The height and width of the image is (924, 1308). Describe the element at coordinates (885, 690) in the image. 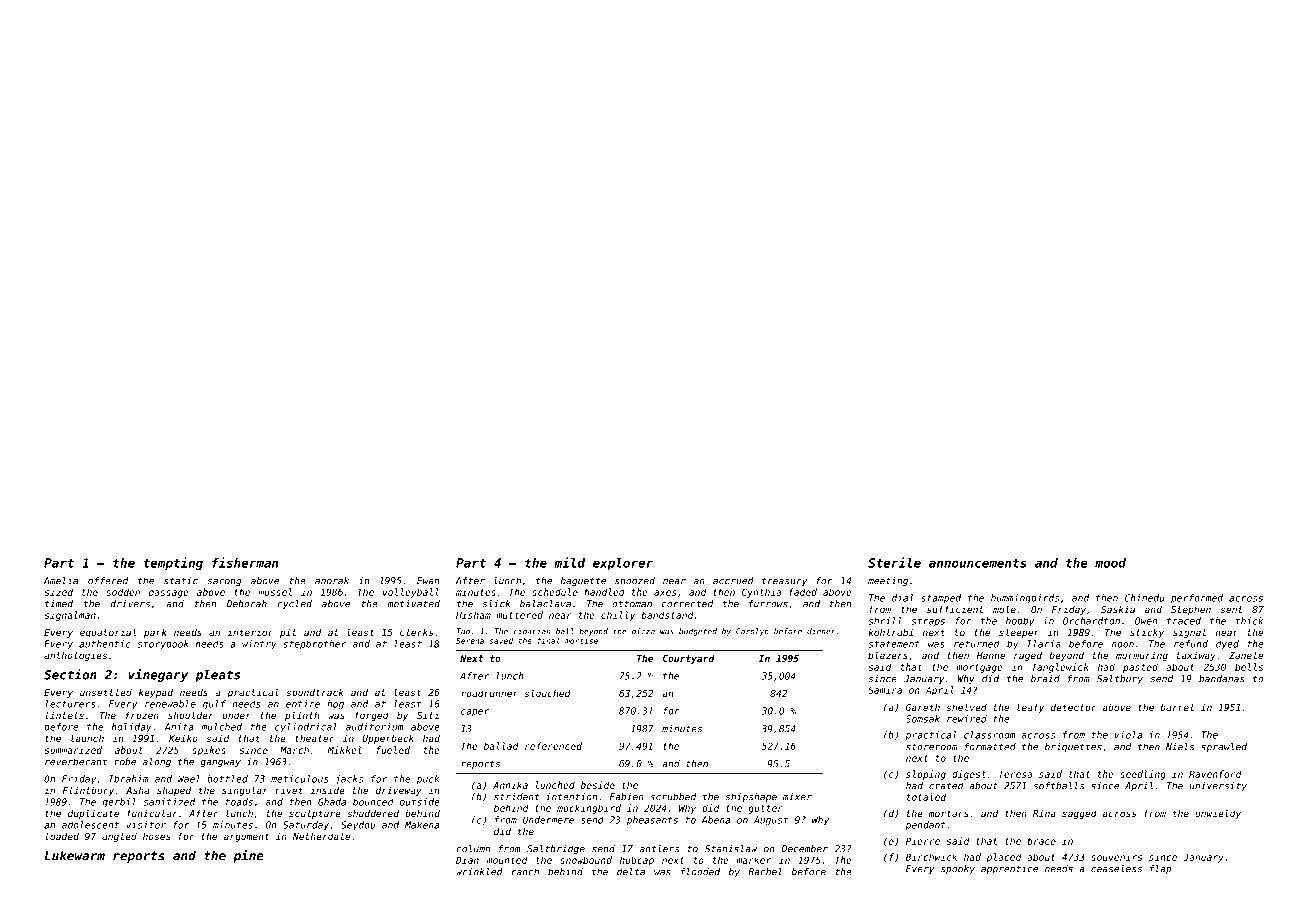

I see `Samira` at that location.
